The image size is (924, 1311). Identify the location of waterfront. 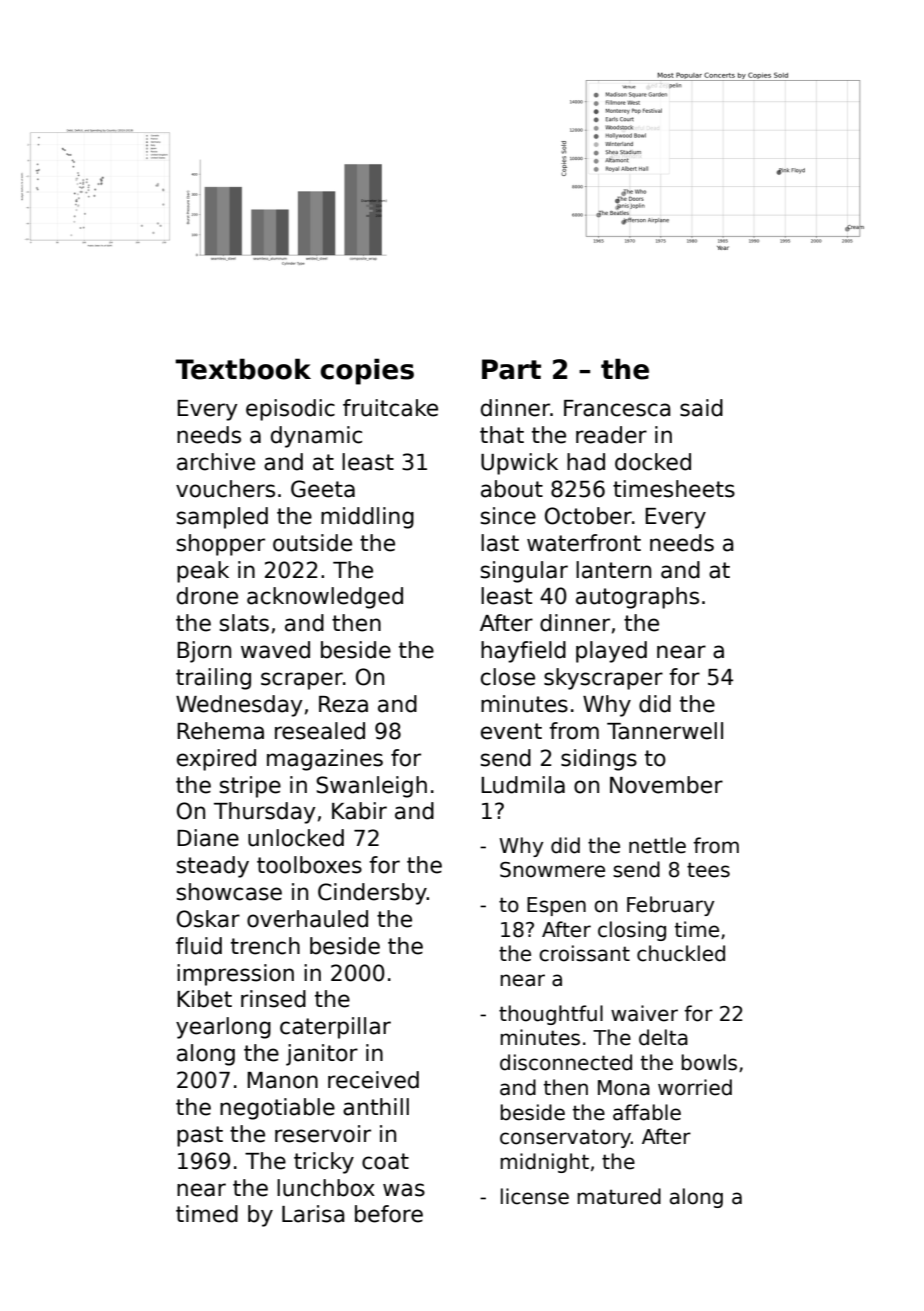
(584, 543).
